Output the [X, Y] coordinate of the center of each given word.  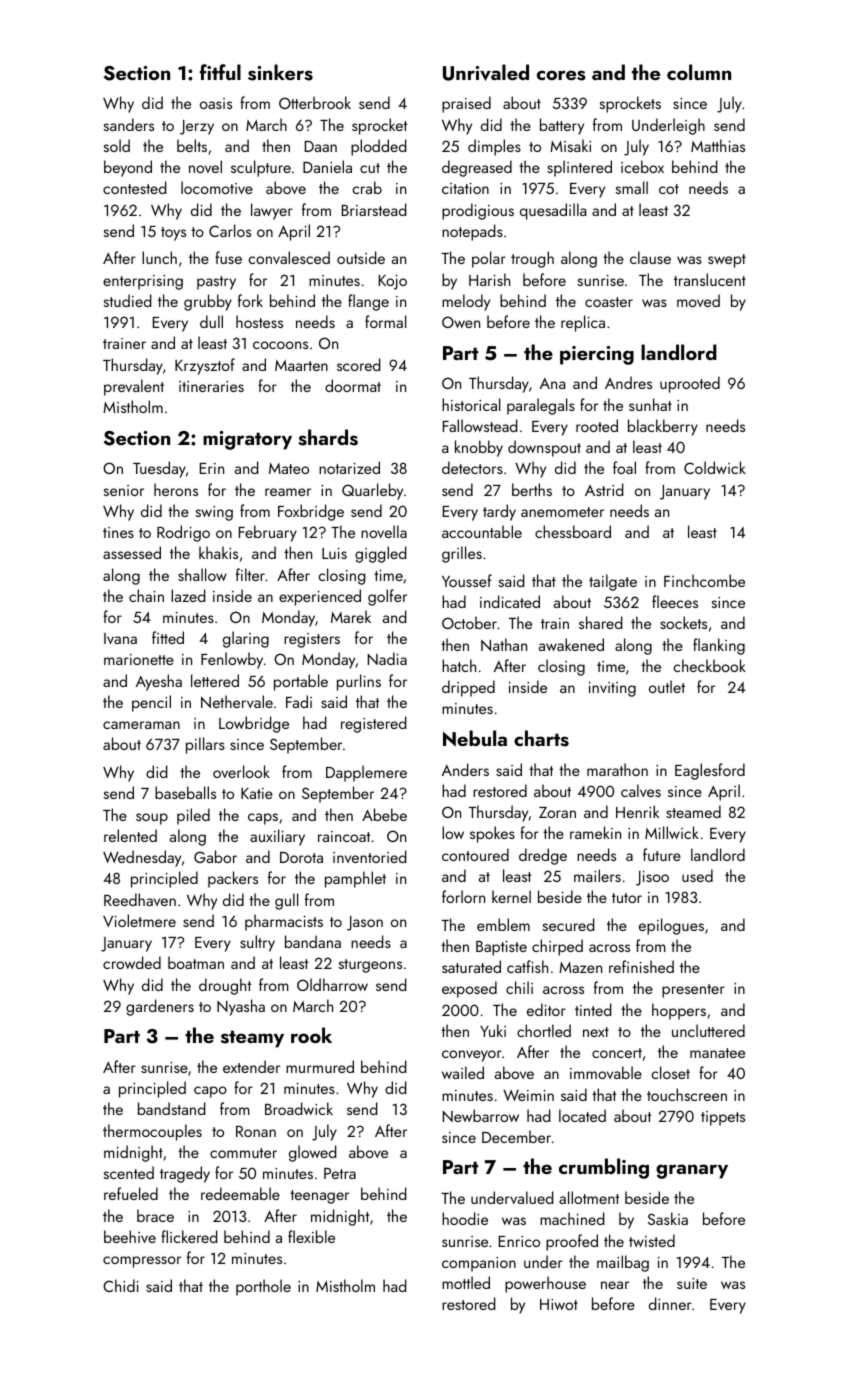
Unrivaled [486, 72]
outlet [667, 686]
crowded [132, 962]
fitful [220, 72]
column [699, 72]
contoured [475, 854]
